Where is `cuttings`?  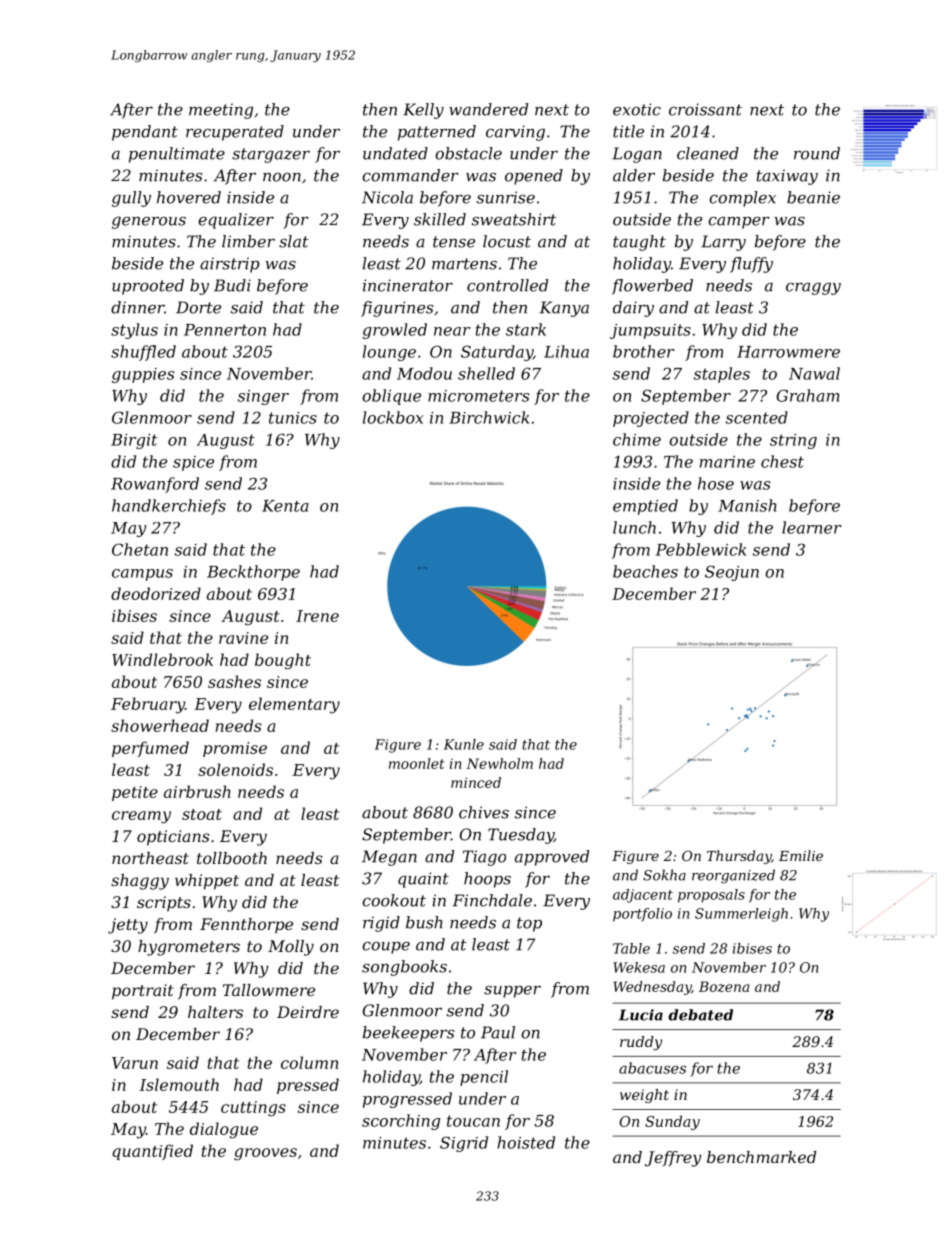 cuttings is located at coordinates (253, 1108).
